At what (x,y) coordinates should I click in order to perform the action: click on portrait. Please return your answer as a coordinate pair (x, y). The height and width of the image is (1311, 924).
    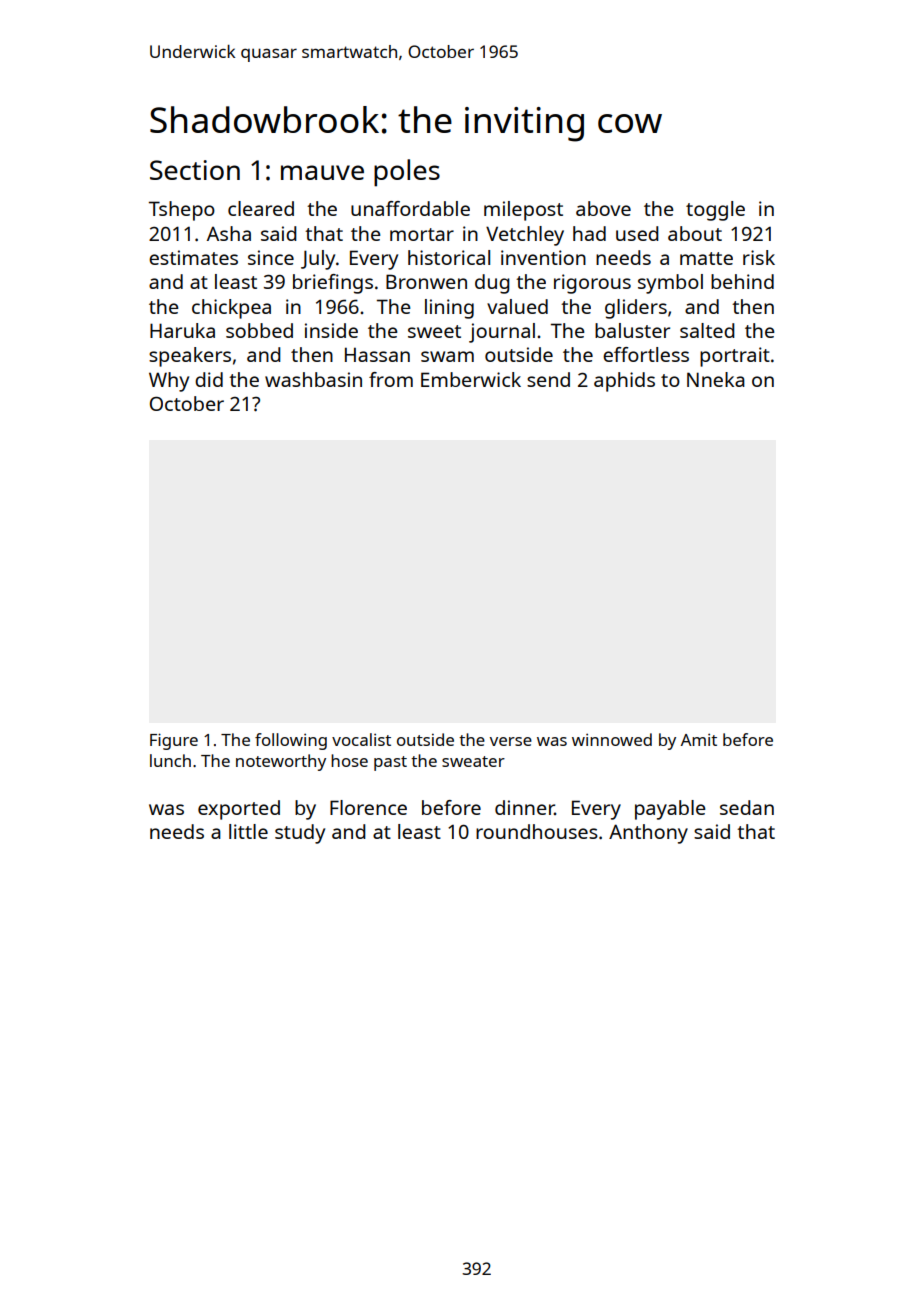
    Looking at the image, I should click on (735, 357).
